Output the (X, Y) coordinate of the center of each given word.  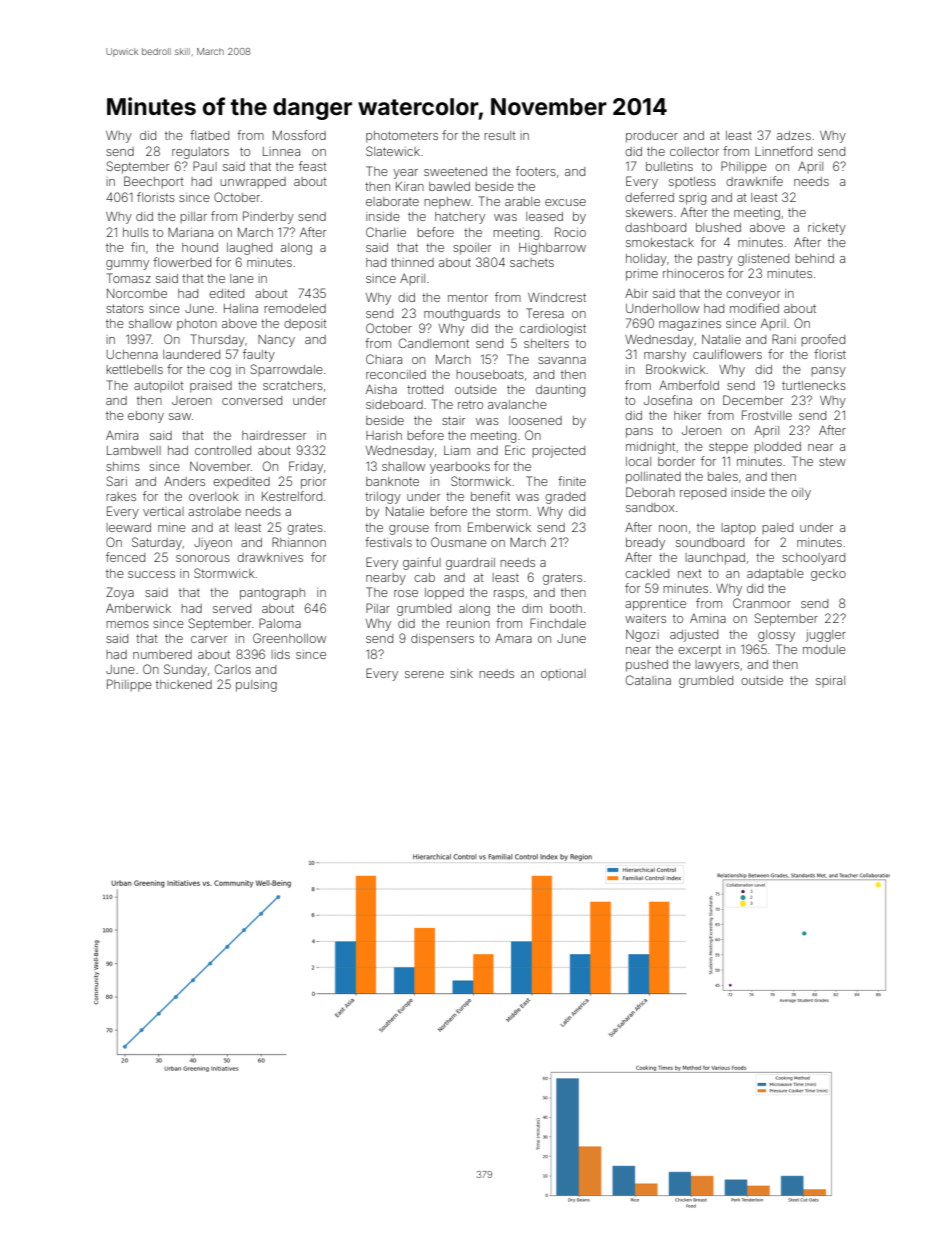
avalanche (517, 404)
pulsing (256, 686)
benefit (490, 496)
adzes (794, 135)
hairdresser (274, 435)
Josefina (668, 400)
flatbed (209, 135)
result (500, 135)
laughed (249, 249)
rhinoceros (693, 273)
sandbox (650, 507)
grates (305, 529)
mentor (468, 297)
